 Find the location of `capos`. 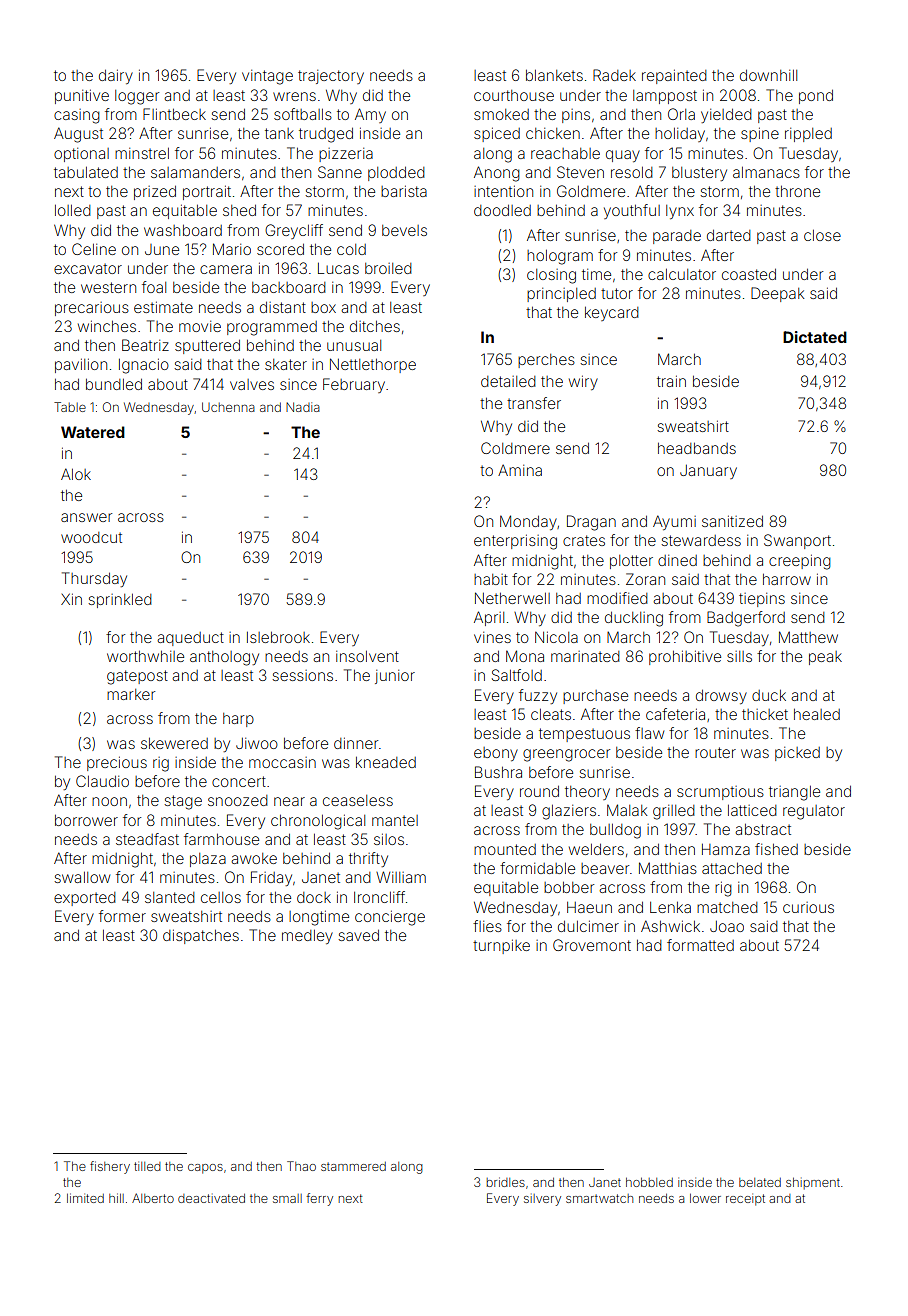

capos is located at coordinates (205, 1169).
